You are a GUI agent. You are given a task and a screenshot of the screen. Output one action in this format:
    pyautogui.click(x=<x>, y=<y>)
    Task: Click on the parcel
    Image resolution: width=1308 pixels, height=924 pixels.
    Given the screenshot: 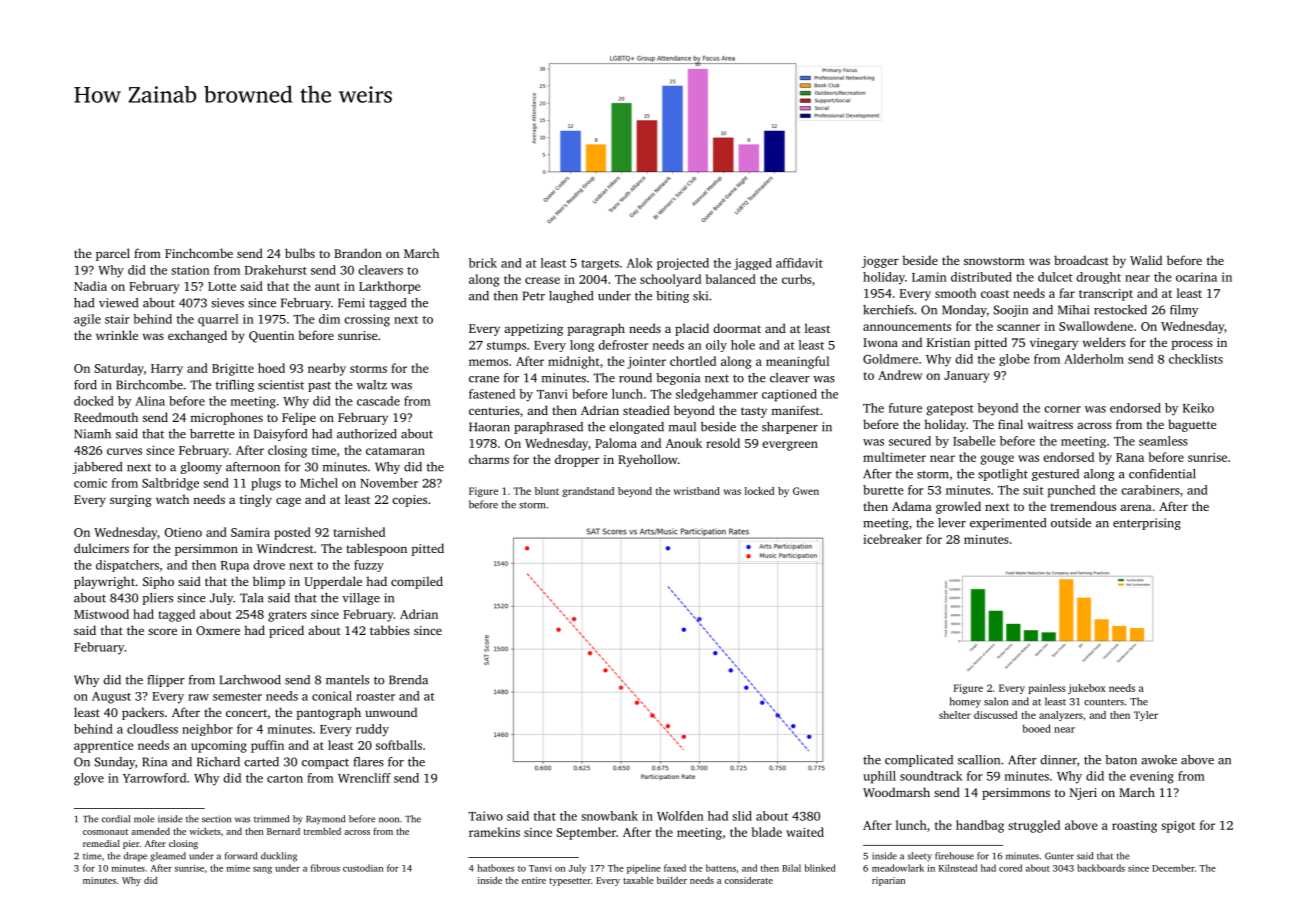 What is the action you would take?
    pyautogui.click(x=113, y=254)
